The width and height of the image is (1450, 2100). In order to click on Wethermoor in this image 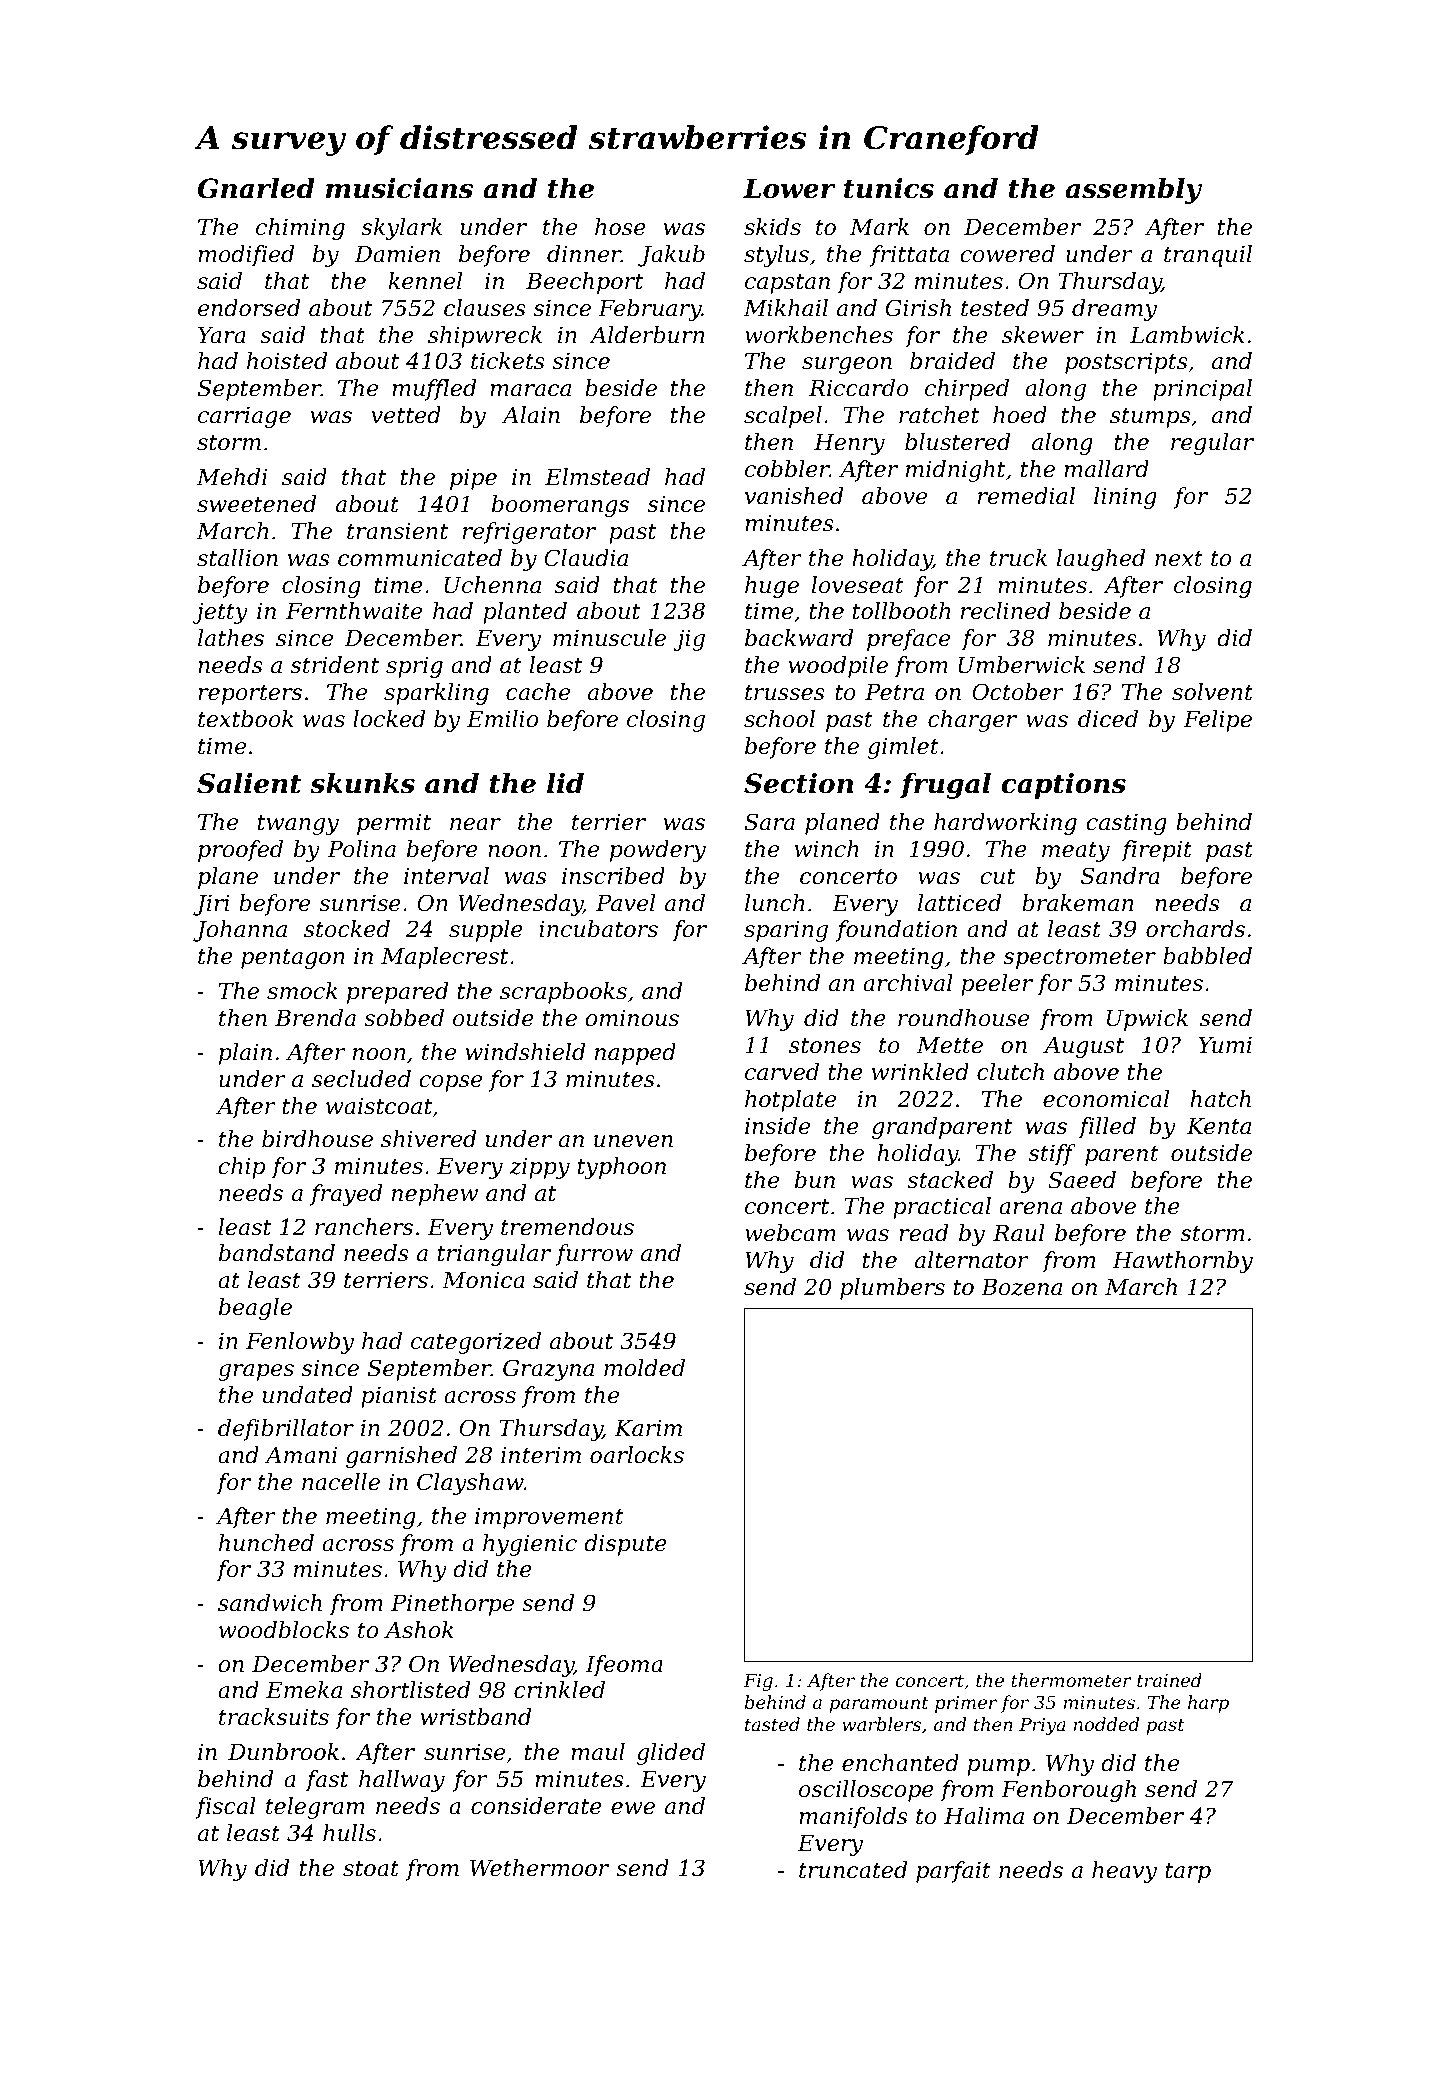, I will do `click(539, 1868)`.
